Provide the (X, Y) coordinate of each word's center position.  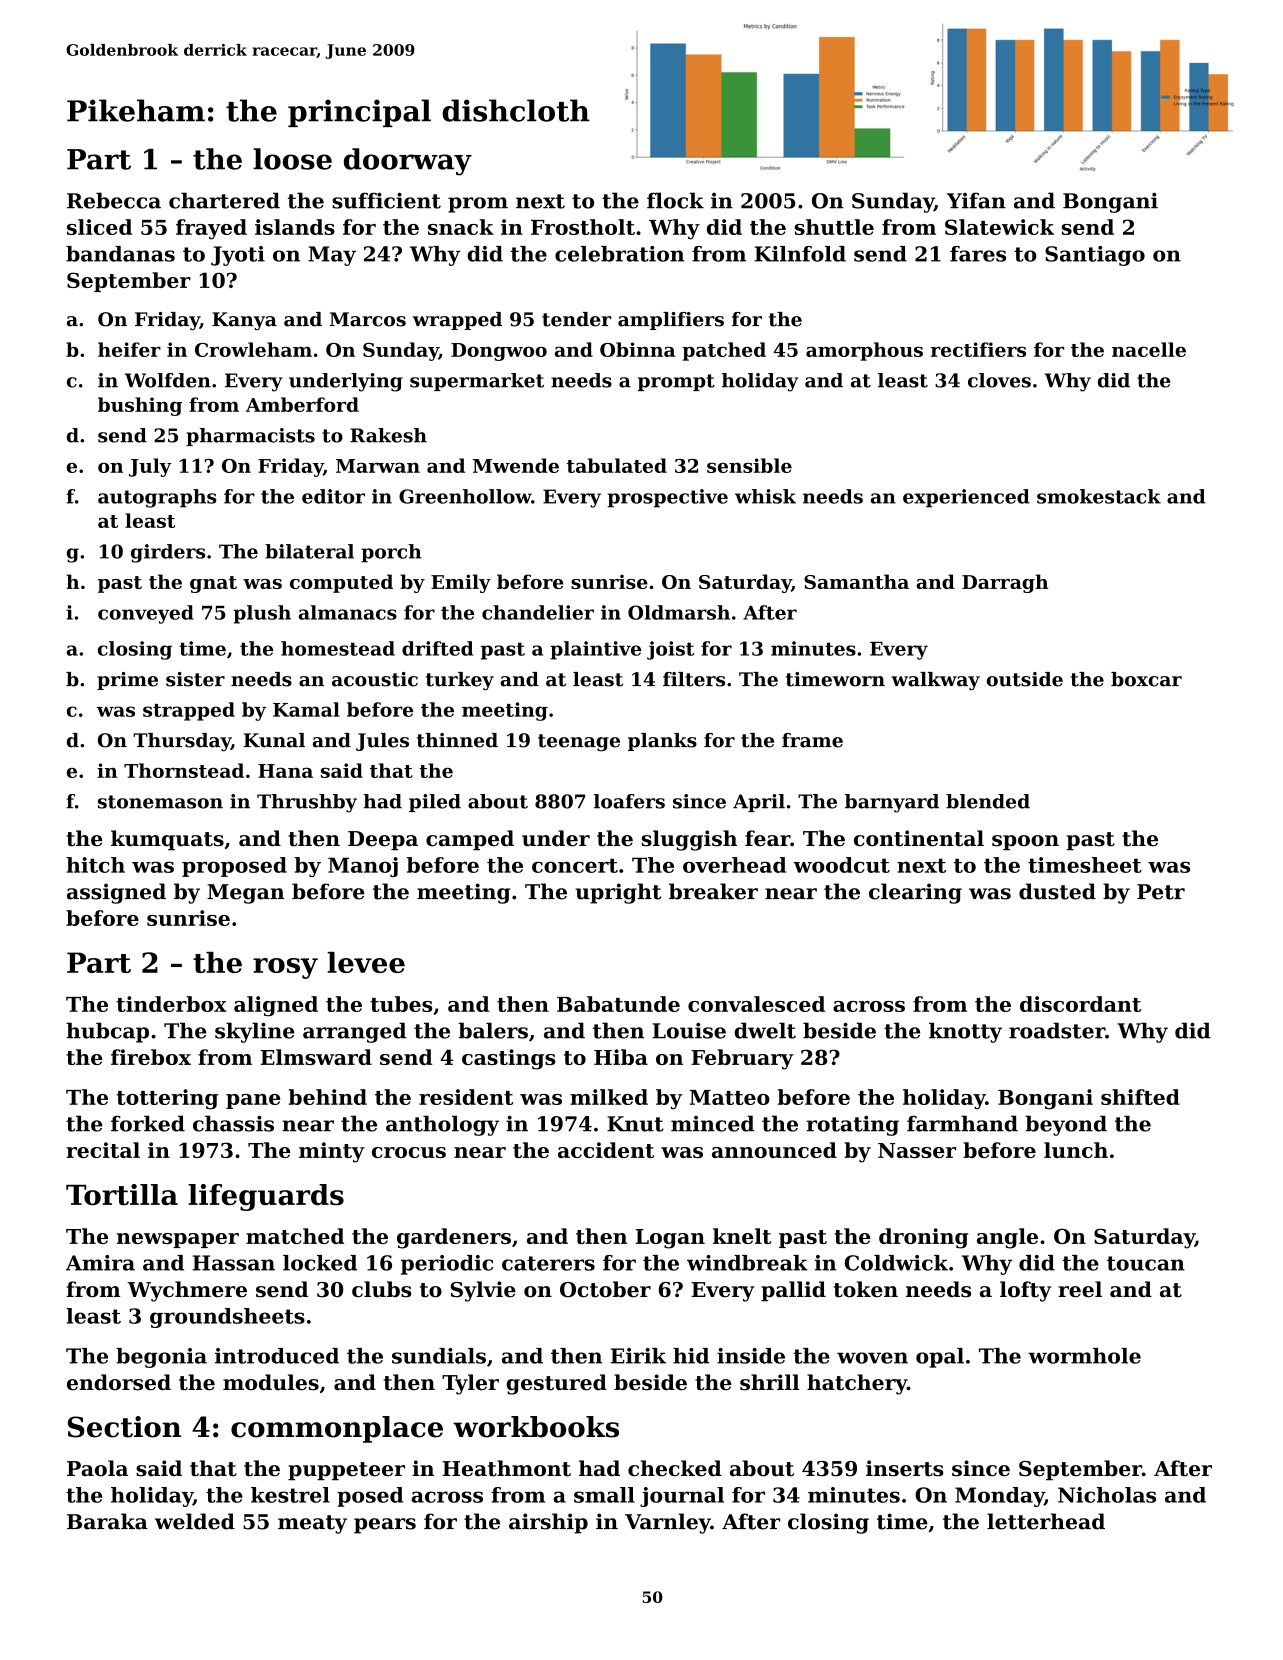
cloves (999, 380)
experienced (966, 498)
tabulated (617, 465)
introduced (277, 1356)
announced (774, 1150)
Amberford (302, 404)
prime (127, 681)
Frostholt (583, 227)
